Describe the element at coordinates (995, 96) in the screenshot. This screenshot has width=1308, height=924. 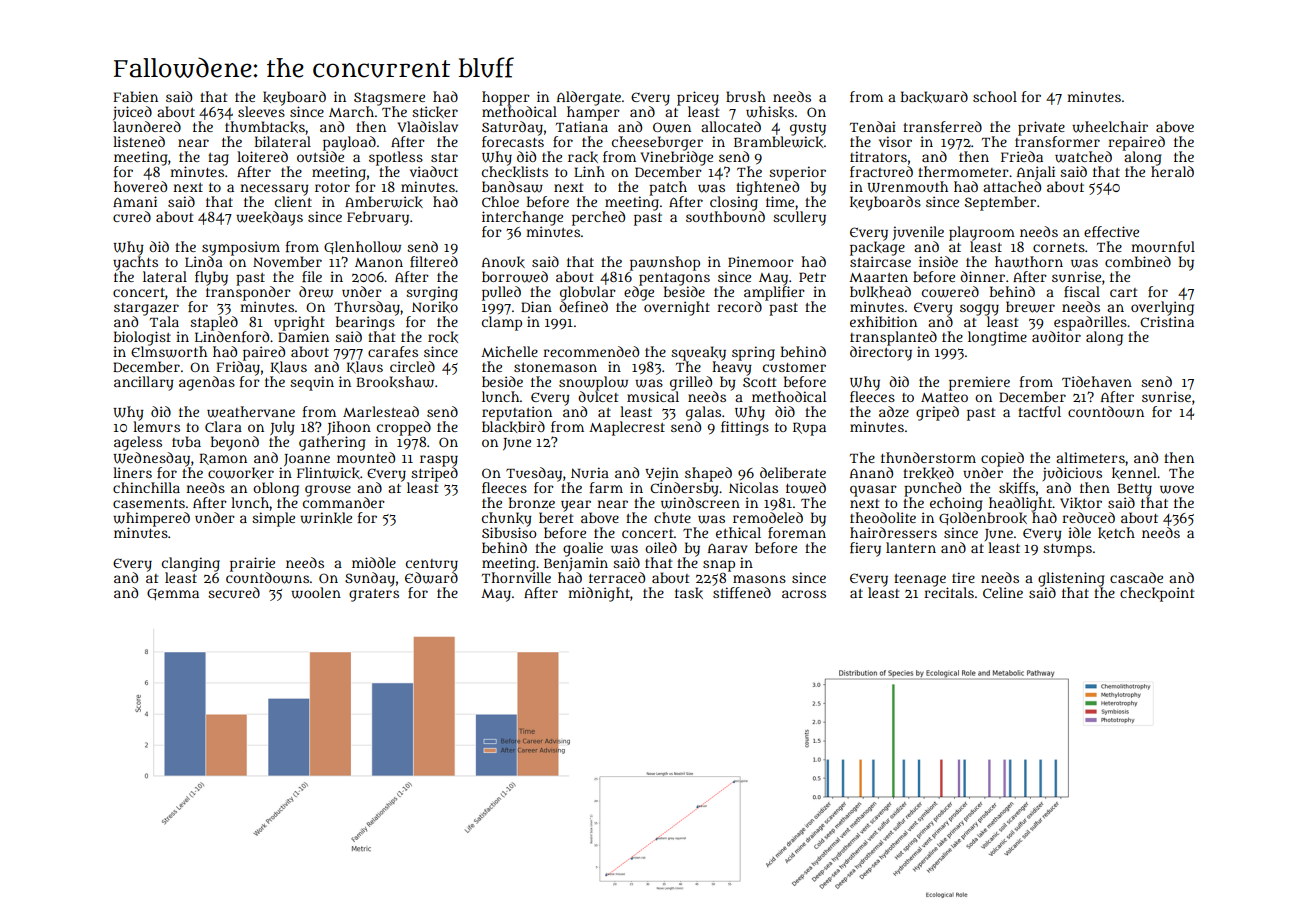
I see `school` at that location.
